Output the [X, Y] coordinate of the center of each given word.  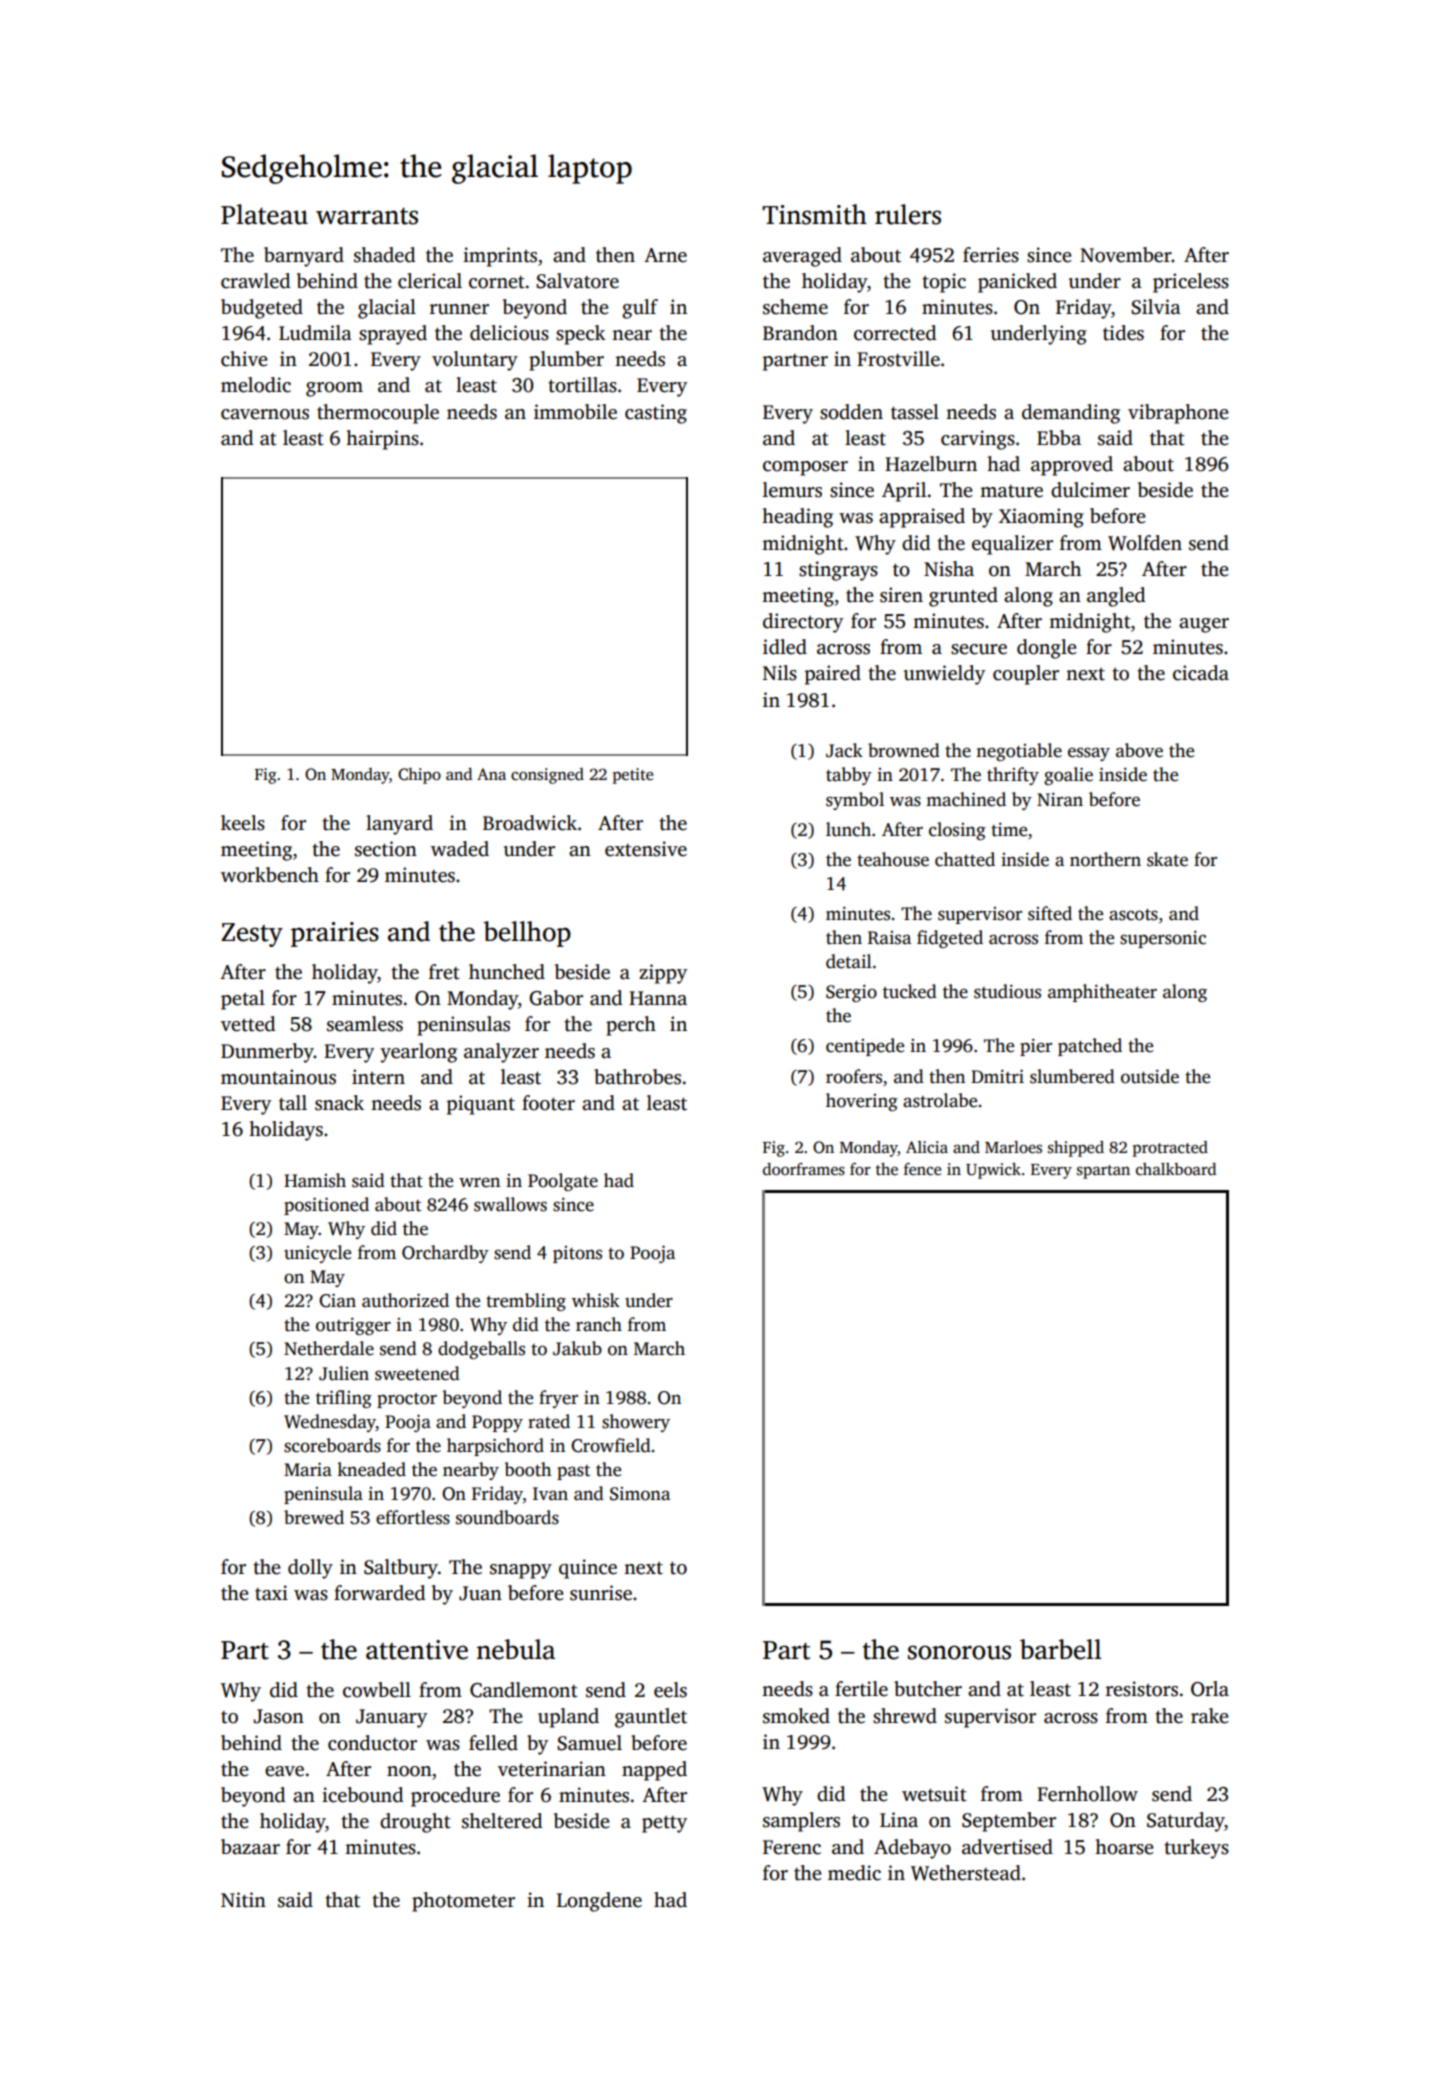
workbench [270, 875]
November [1126, 255]
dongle [1047, 649]
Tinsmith [814, 214]
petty [664, 1824]
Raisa [889, 938]
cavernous [265, 414]
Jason [278, 1716]
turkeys [1196, 1849]
